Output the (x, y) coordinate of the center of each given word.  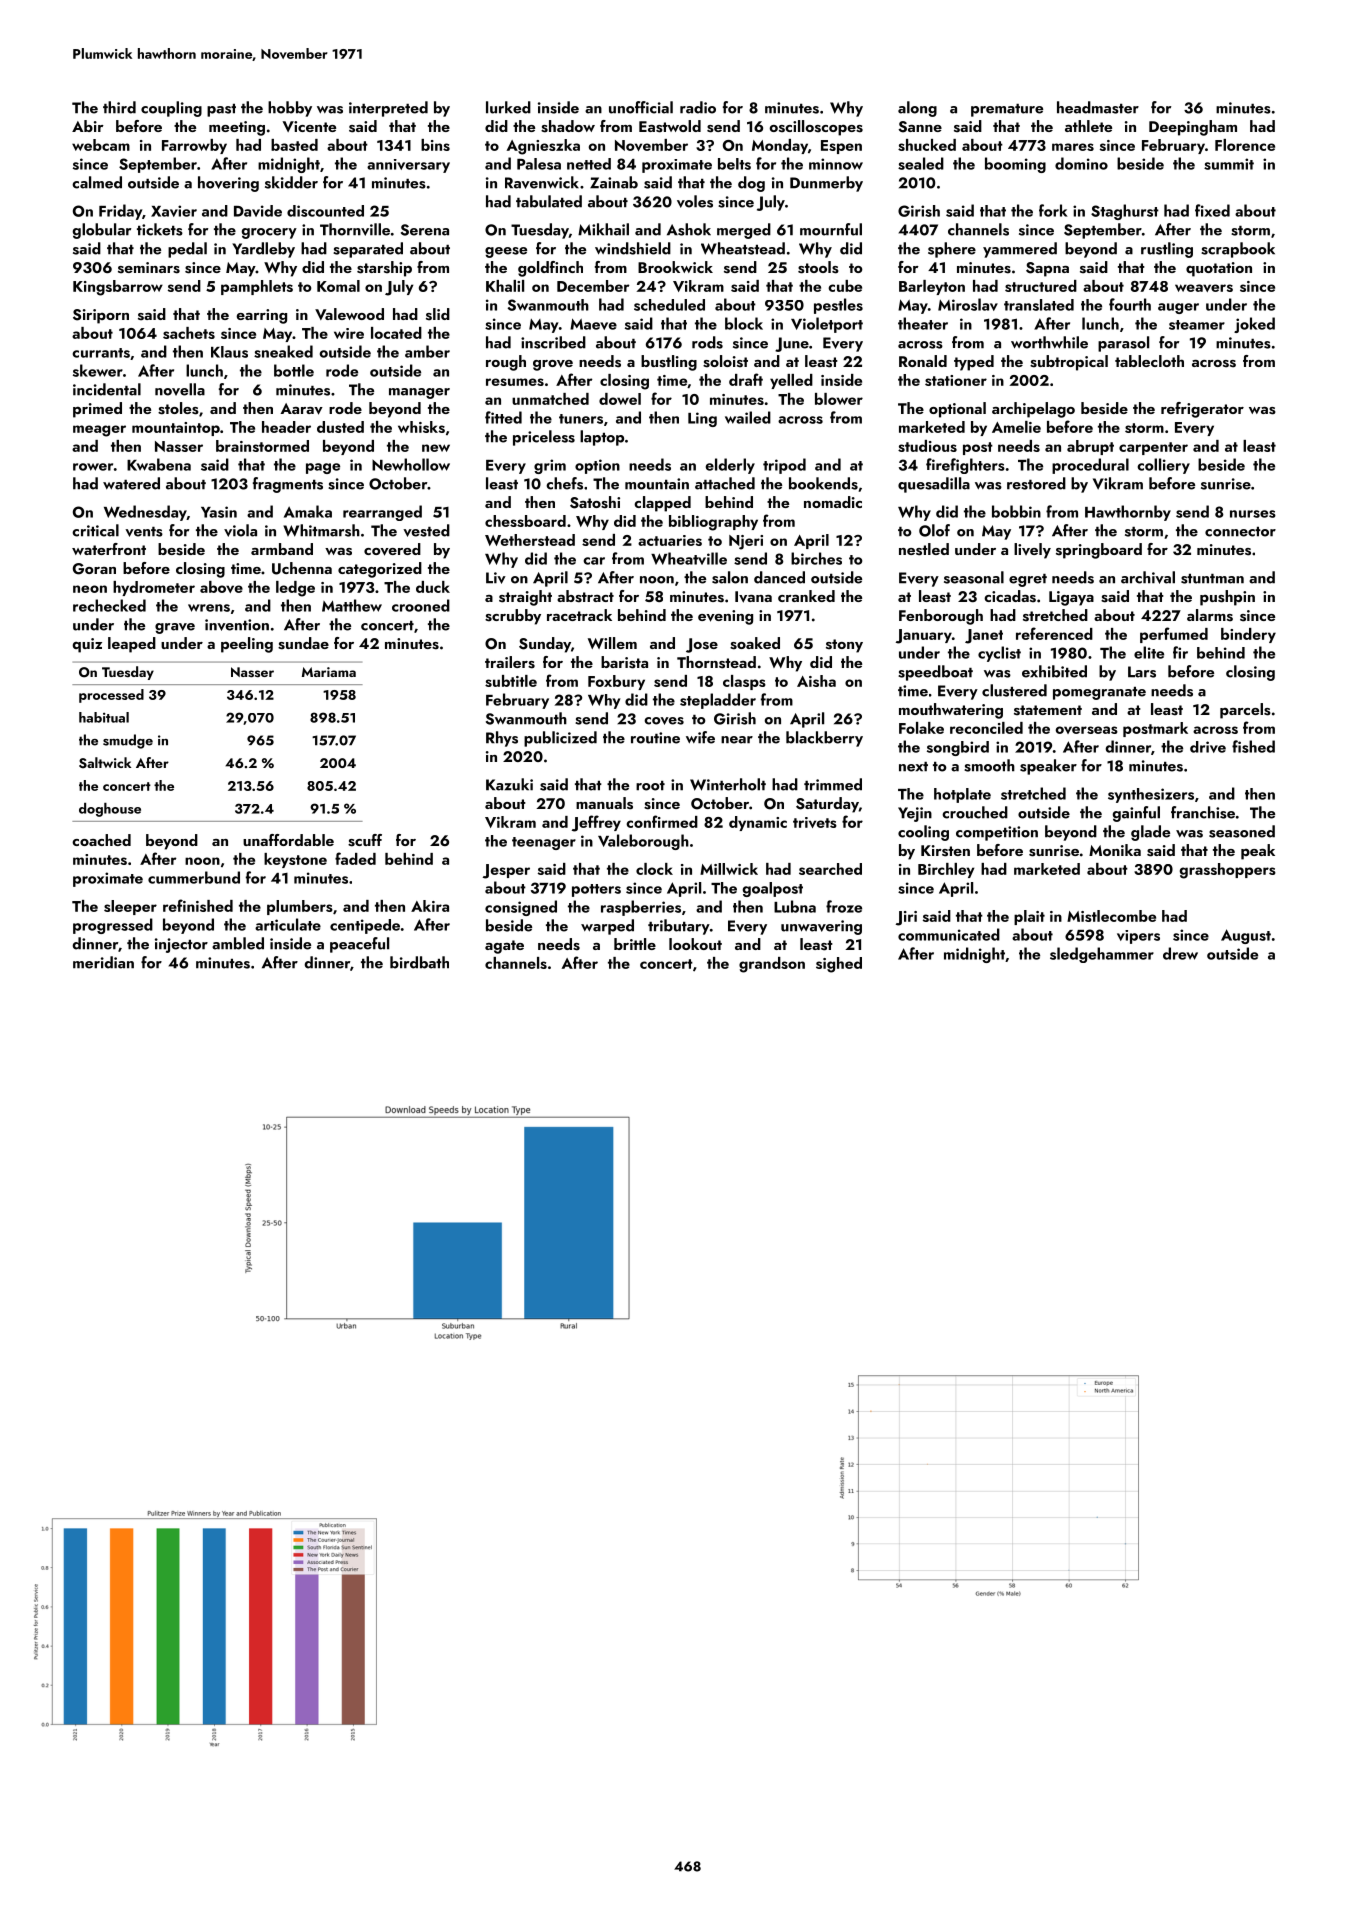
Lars (1142, 672)
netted (589, 164)
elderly (730, 466)
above (221, 587)
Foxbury (616, 682)
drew (1180, 953)
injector (181, 945)
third (119, 107)
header (286, 427)
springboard (1099, 551)
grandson (772, 965)
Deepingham (1193, 128)
